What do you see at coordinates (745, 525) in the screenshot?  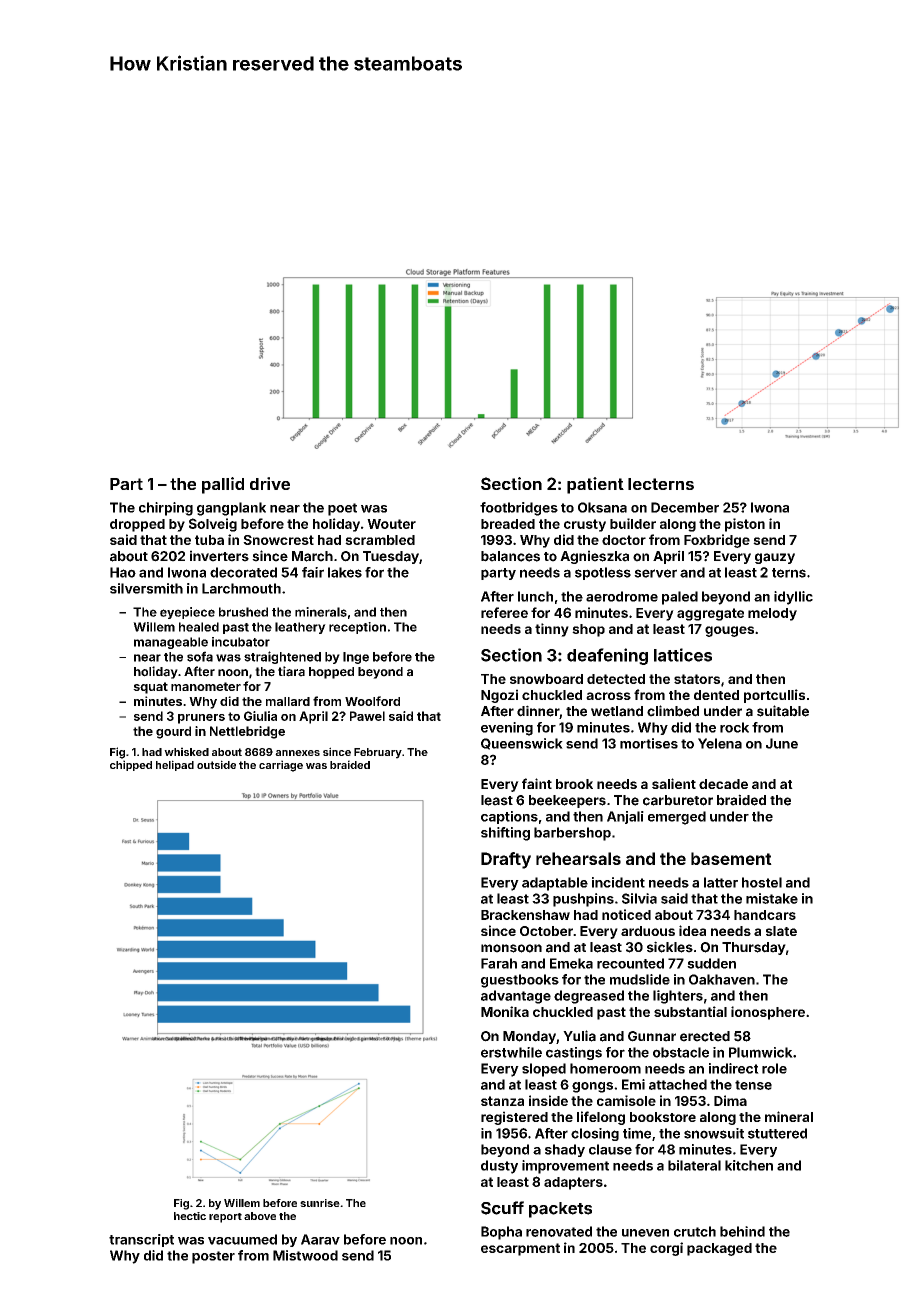 I see `piston` at bounding box center [745, 525].
